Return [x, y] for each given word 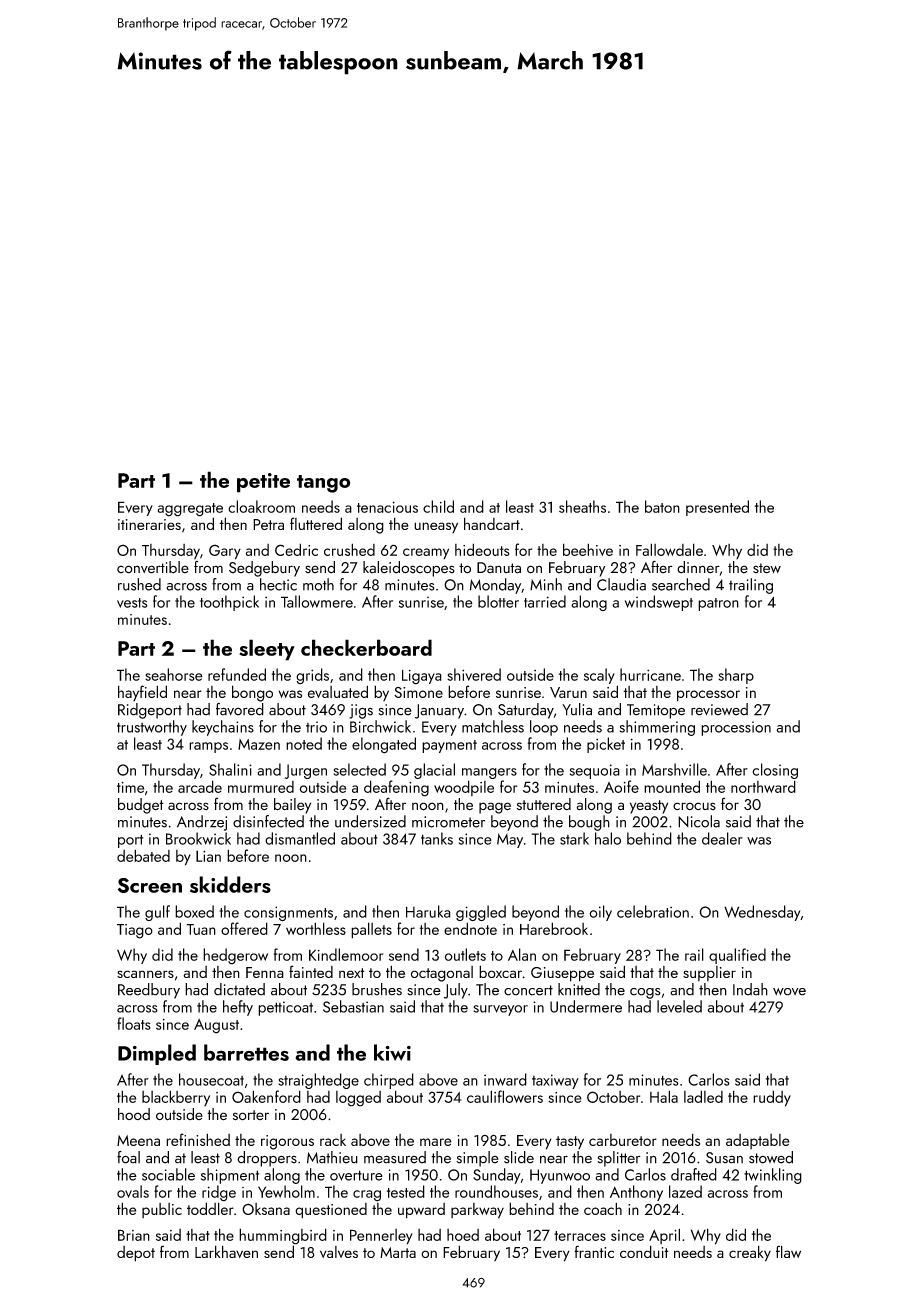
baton [662, 506]
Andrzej [202, 823]
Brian [134, 1235]
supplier [709, 973]
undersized [370, 821]
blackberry [176, 1098]
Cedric [296, 549]
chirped [389, 1081]
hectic [278, 584]
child [438, 506]
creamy [426, 553]
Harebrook [554, 928]
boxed [194, 911]
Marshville [674, 769]
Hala [664, 1096]
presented [717, 508]
